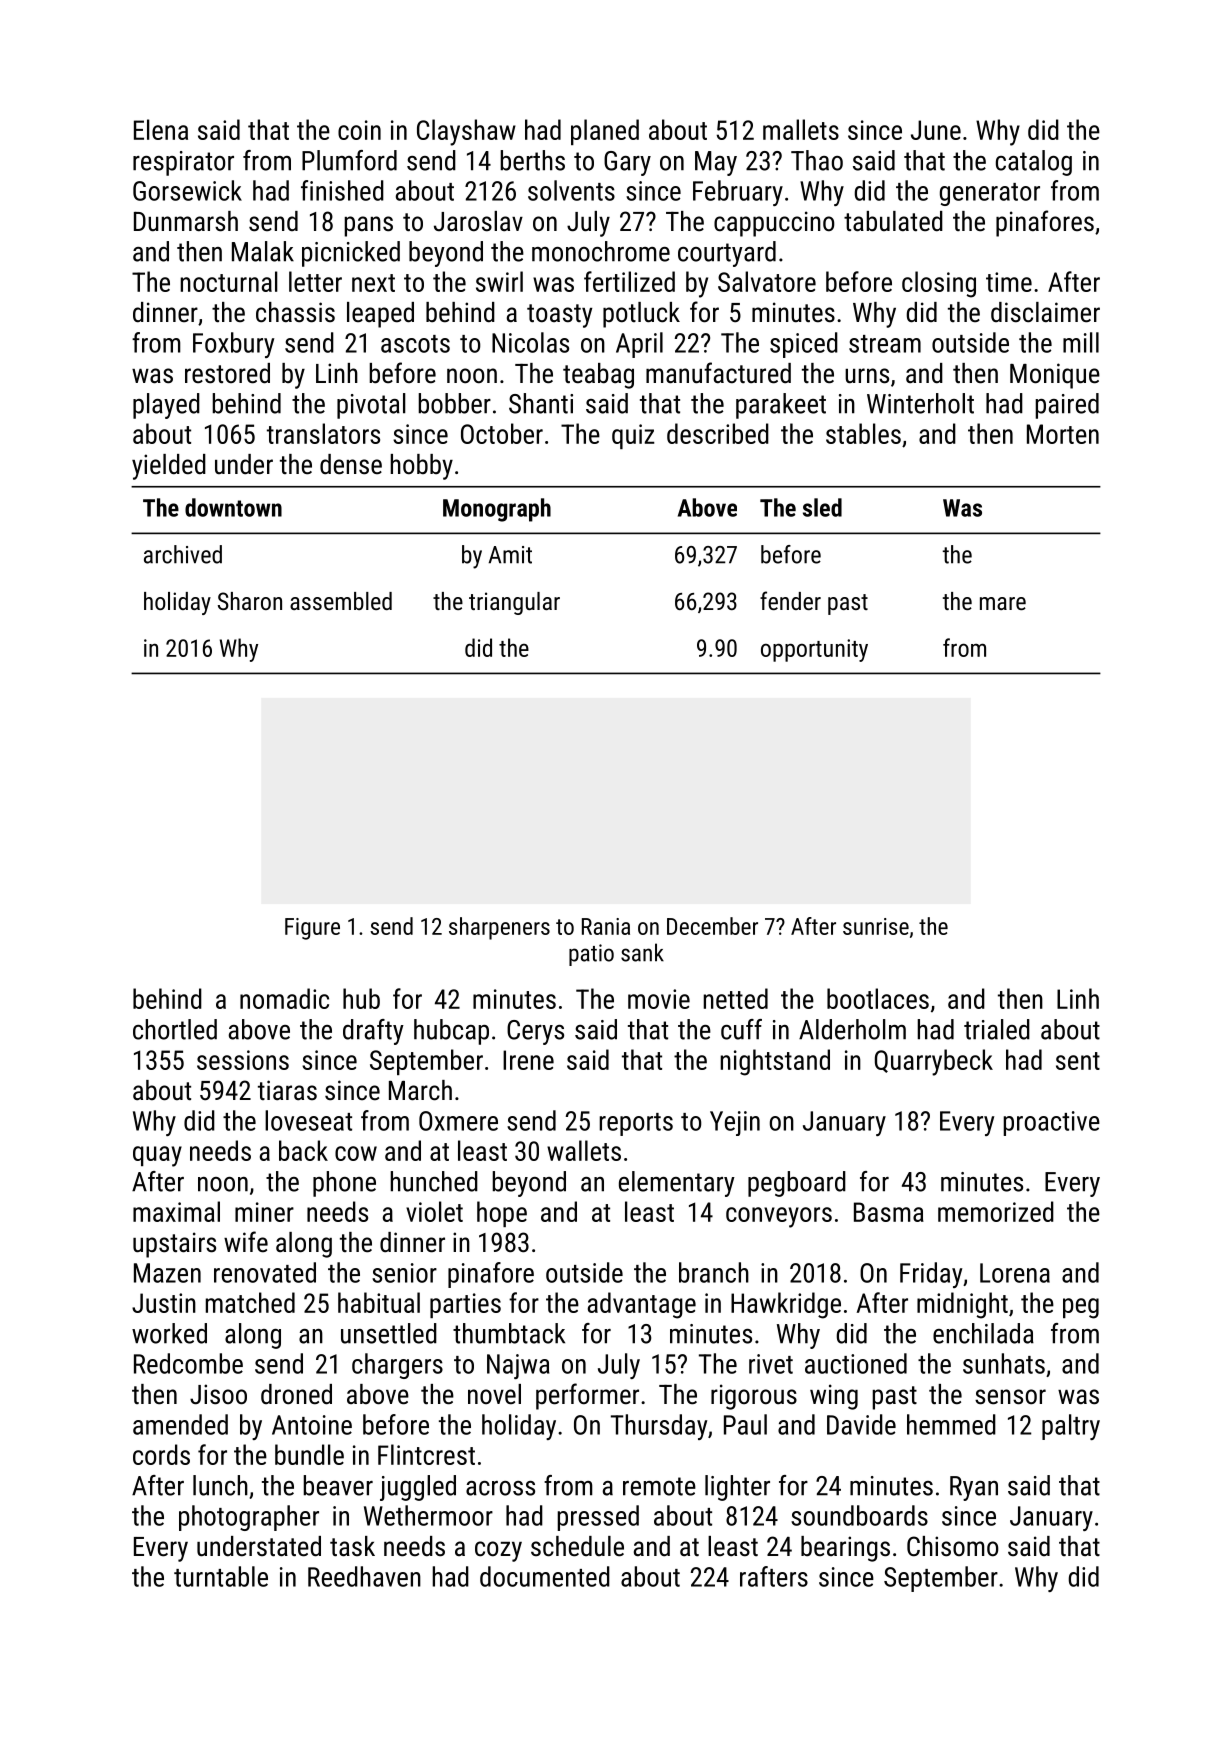  I want to click on Reedhaven, so click(364, 1576).
